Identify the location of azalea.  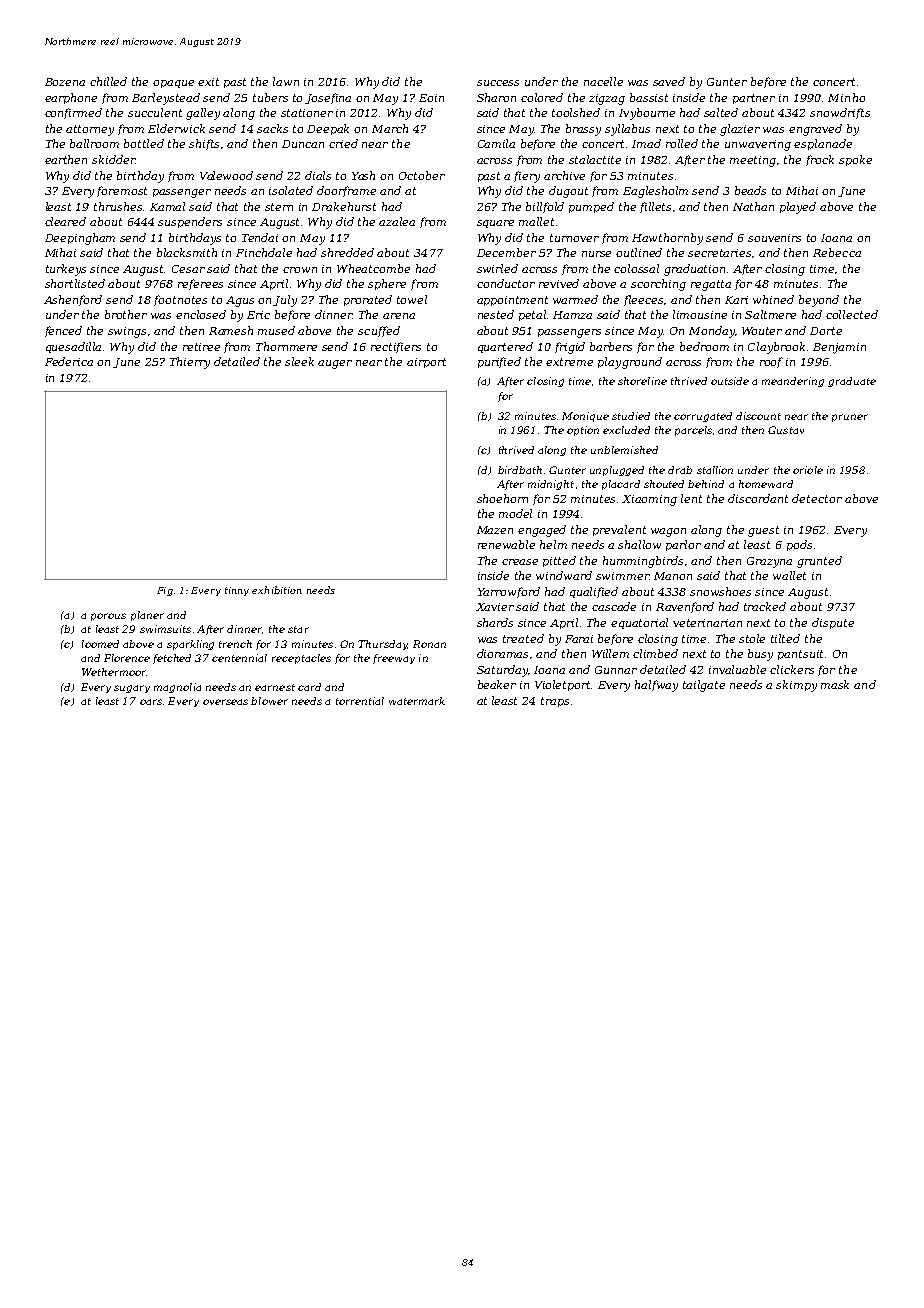
(397, 221).
